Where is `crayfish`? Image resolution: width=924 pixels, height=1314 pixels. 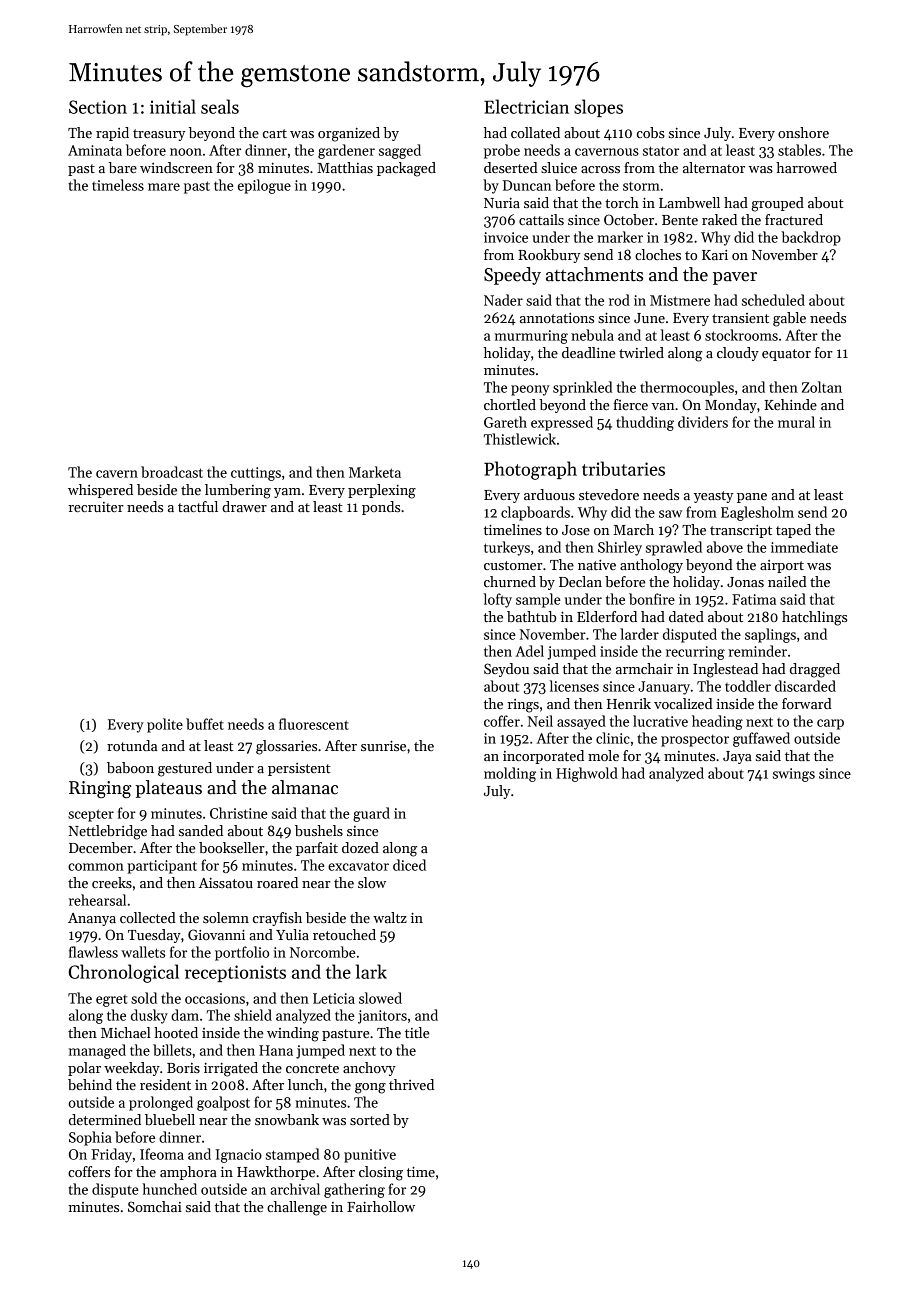 crayfish is located at coordinates (277, 919).
